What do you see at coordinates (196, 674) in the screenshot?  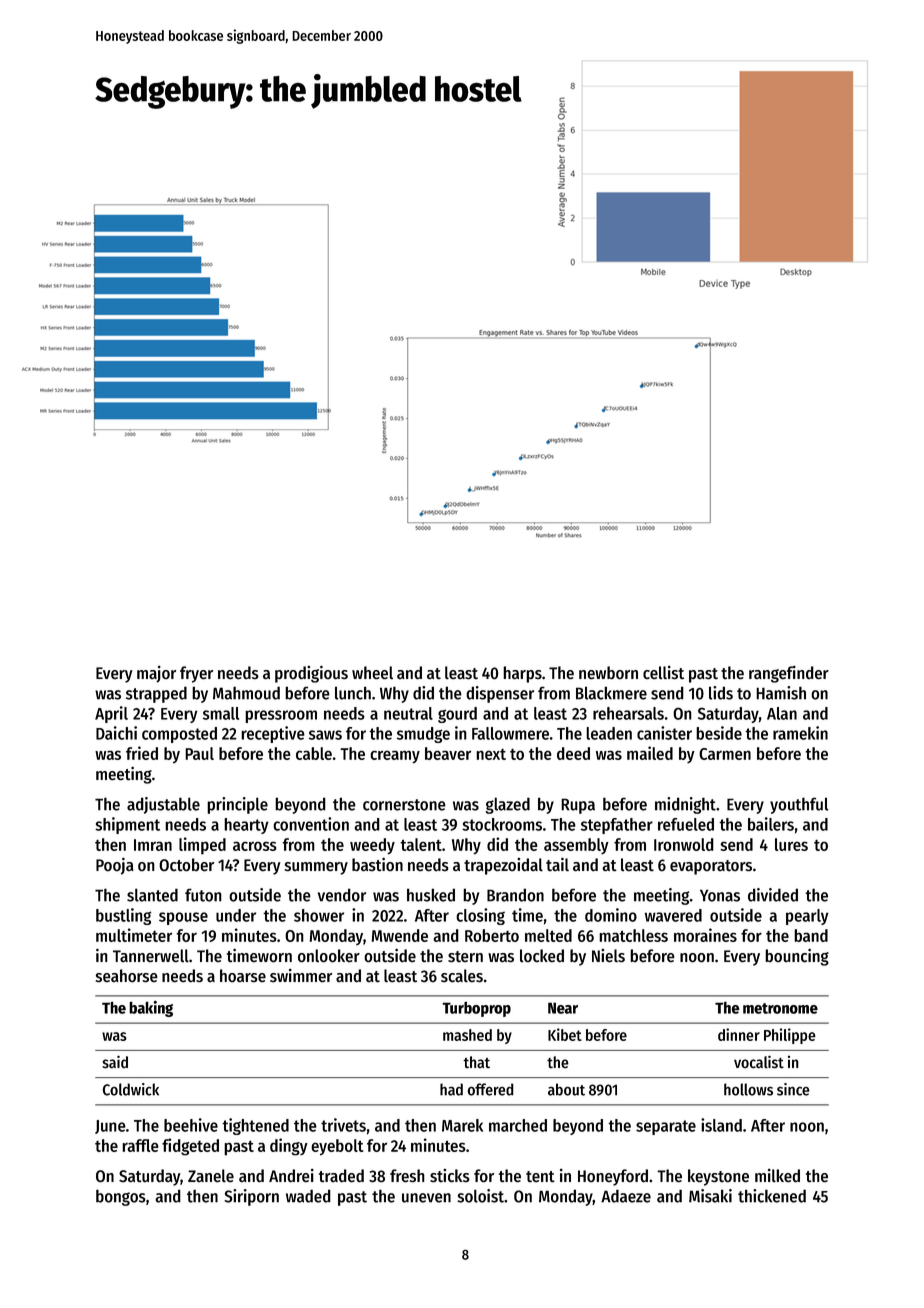 I see `fryer` at bounding box center [196, 674].
